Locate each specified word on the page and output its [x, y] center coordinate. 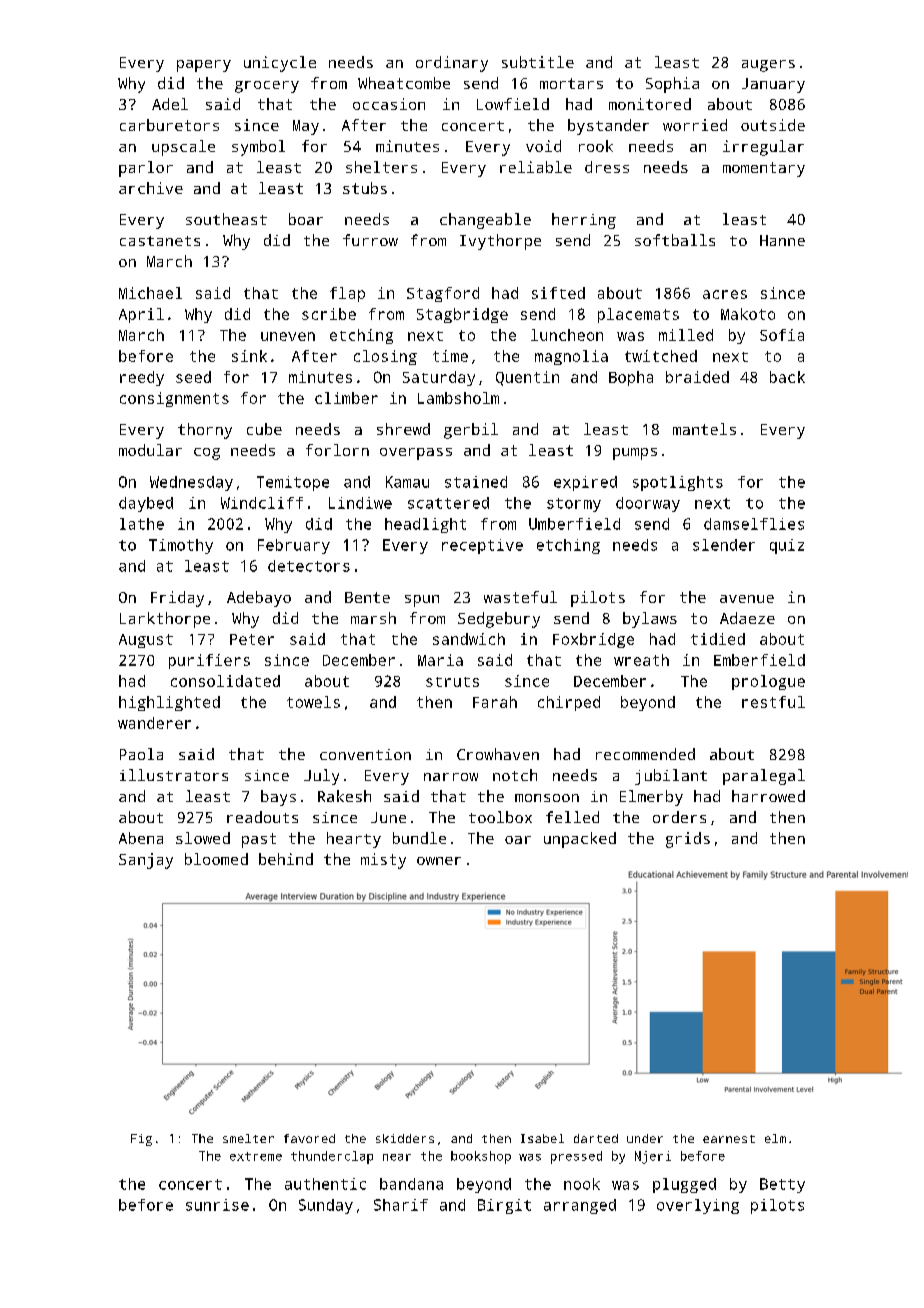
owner [439, 861]
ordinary [452, 64]
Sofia [782, 335]
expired [585, 483]
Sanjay [146, 861]
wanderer [154, 723]
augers [768, 66]
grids [688, 840]
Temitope [293, 483]
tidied [718, 639]
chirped [569, 703]
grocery [267, 87]
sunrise [217, 1205]
